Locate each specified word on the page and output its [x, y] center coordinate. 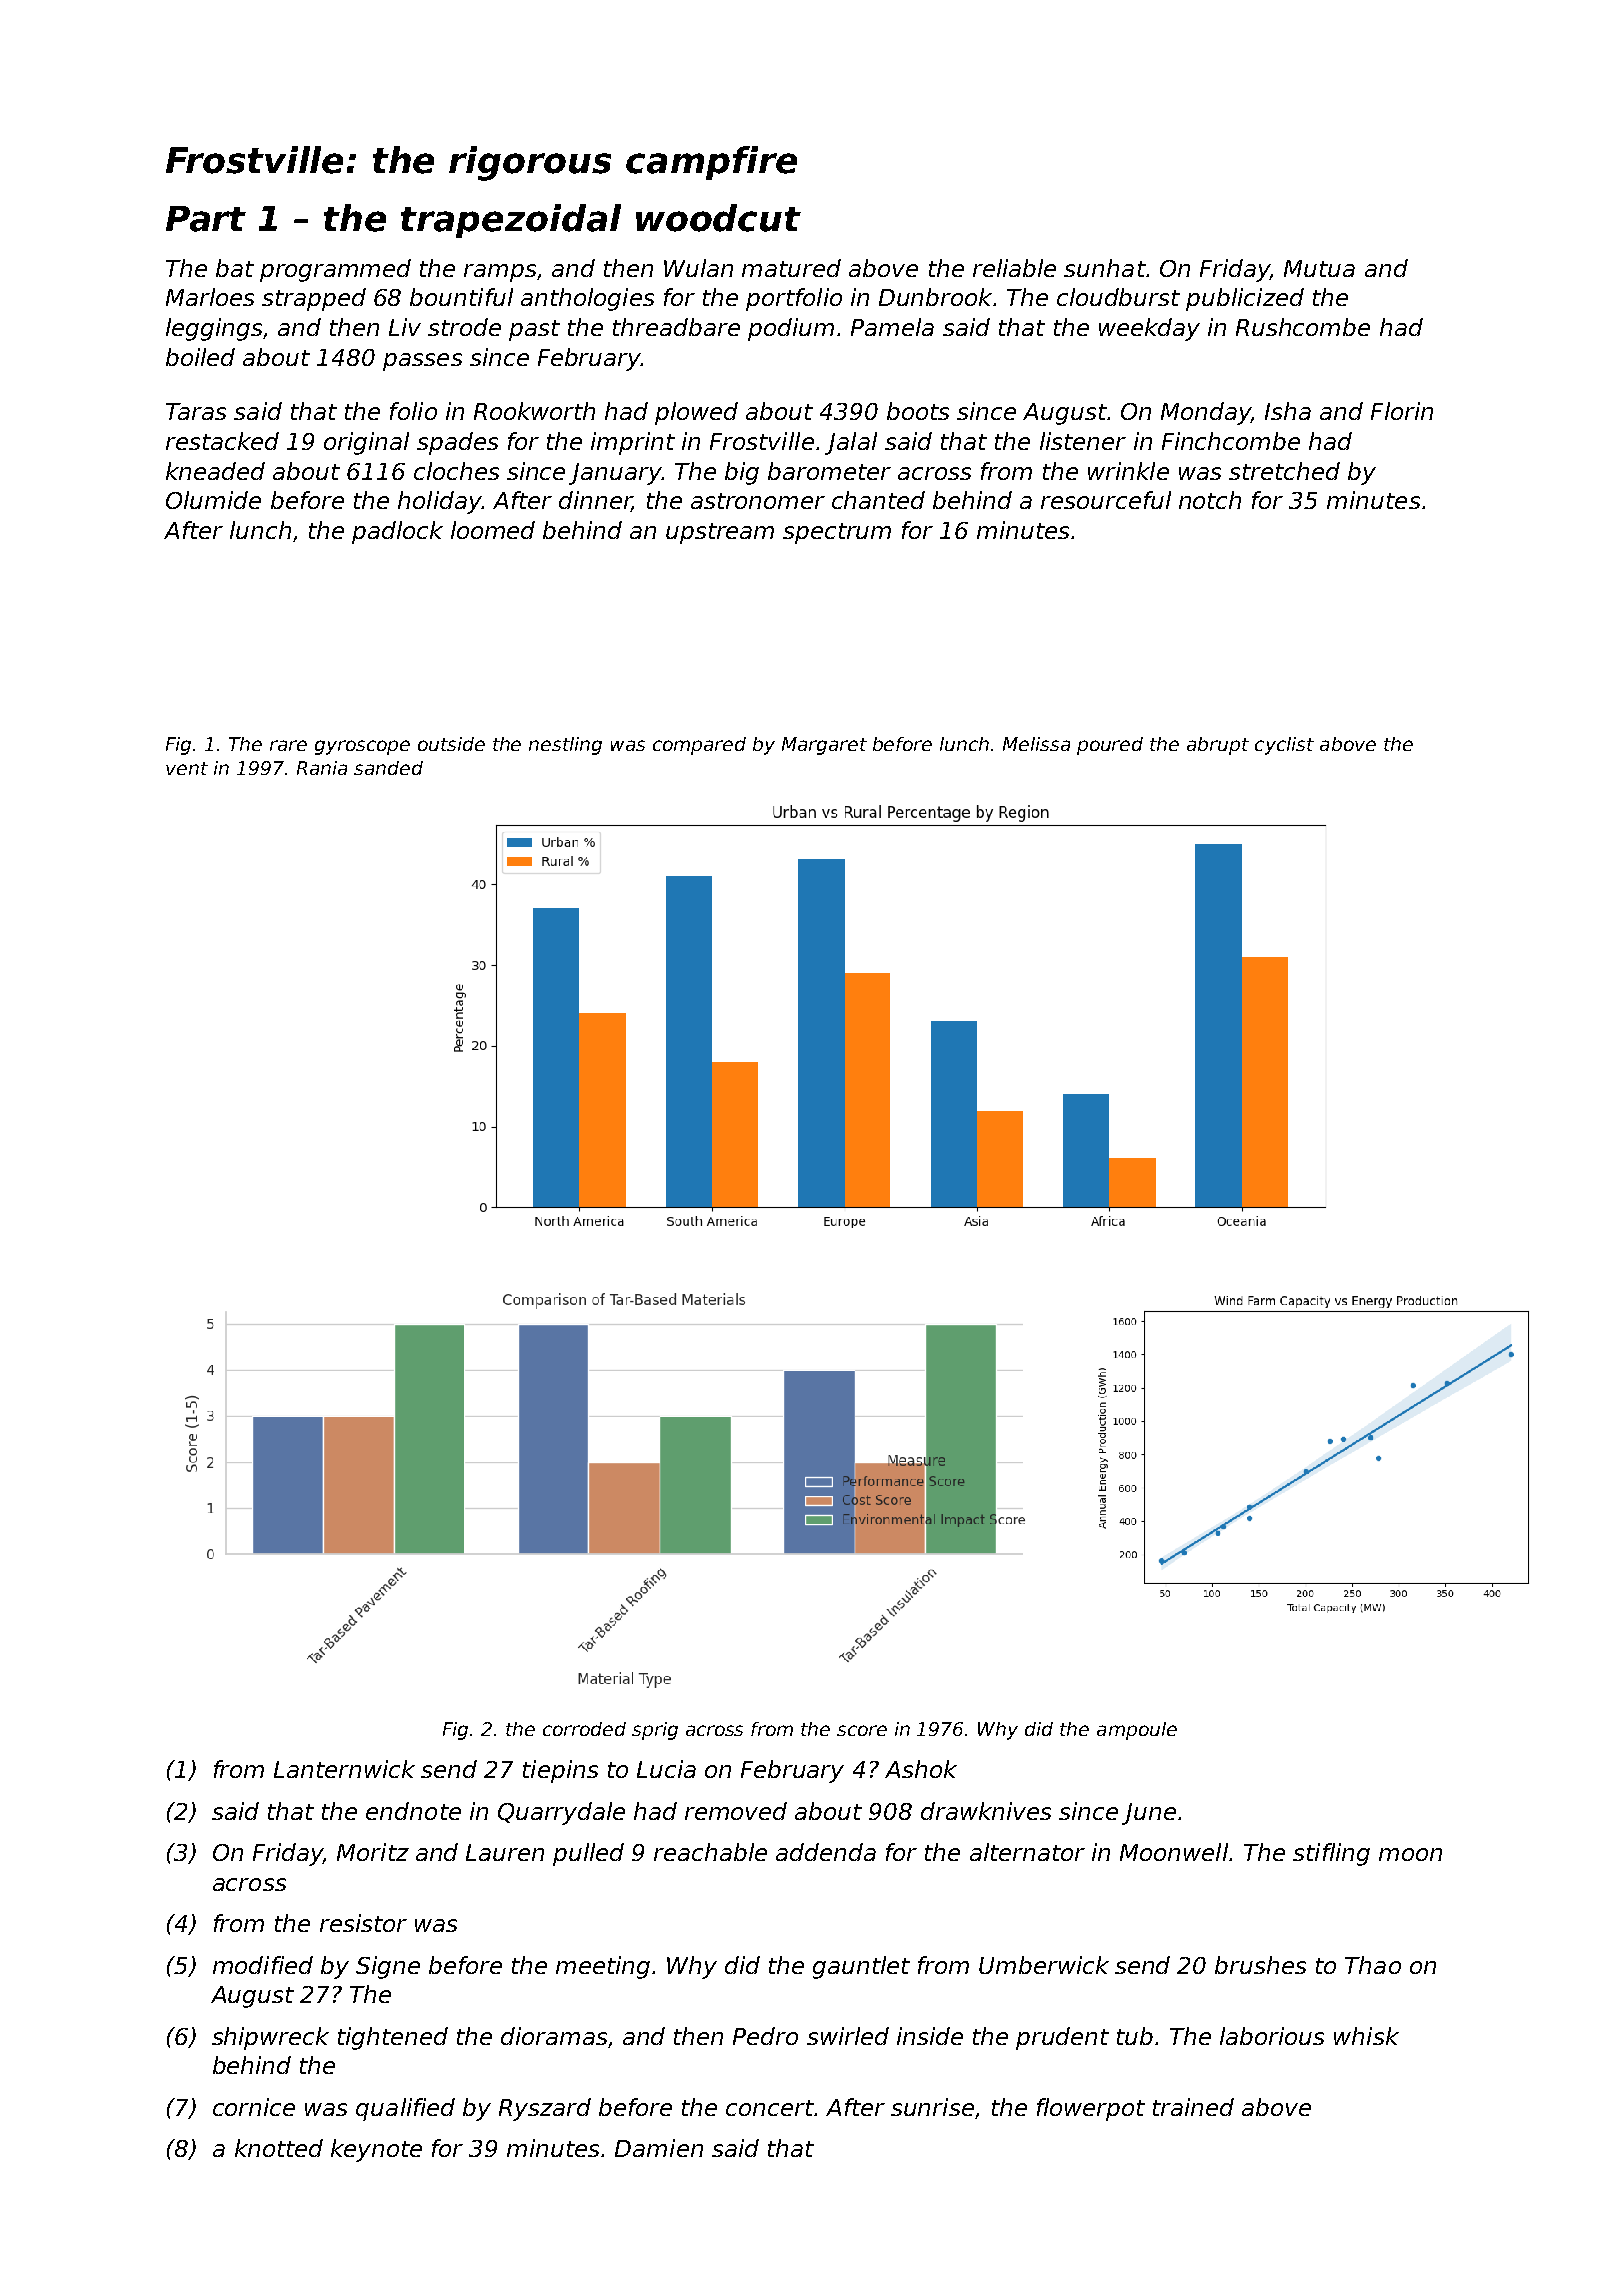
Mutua [1319, 268]
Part [206, 219]
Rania [322, 768]
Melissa [1036, 744]
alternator [1027, 1852]
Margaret [824, 746]
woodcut [718, 218]
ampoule [1137, 1731]
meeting [603, 1967]
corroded [584, 1729]
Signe [388, 1967]
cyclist [1284, 746]
